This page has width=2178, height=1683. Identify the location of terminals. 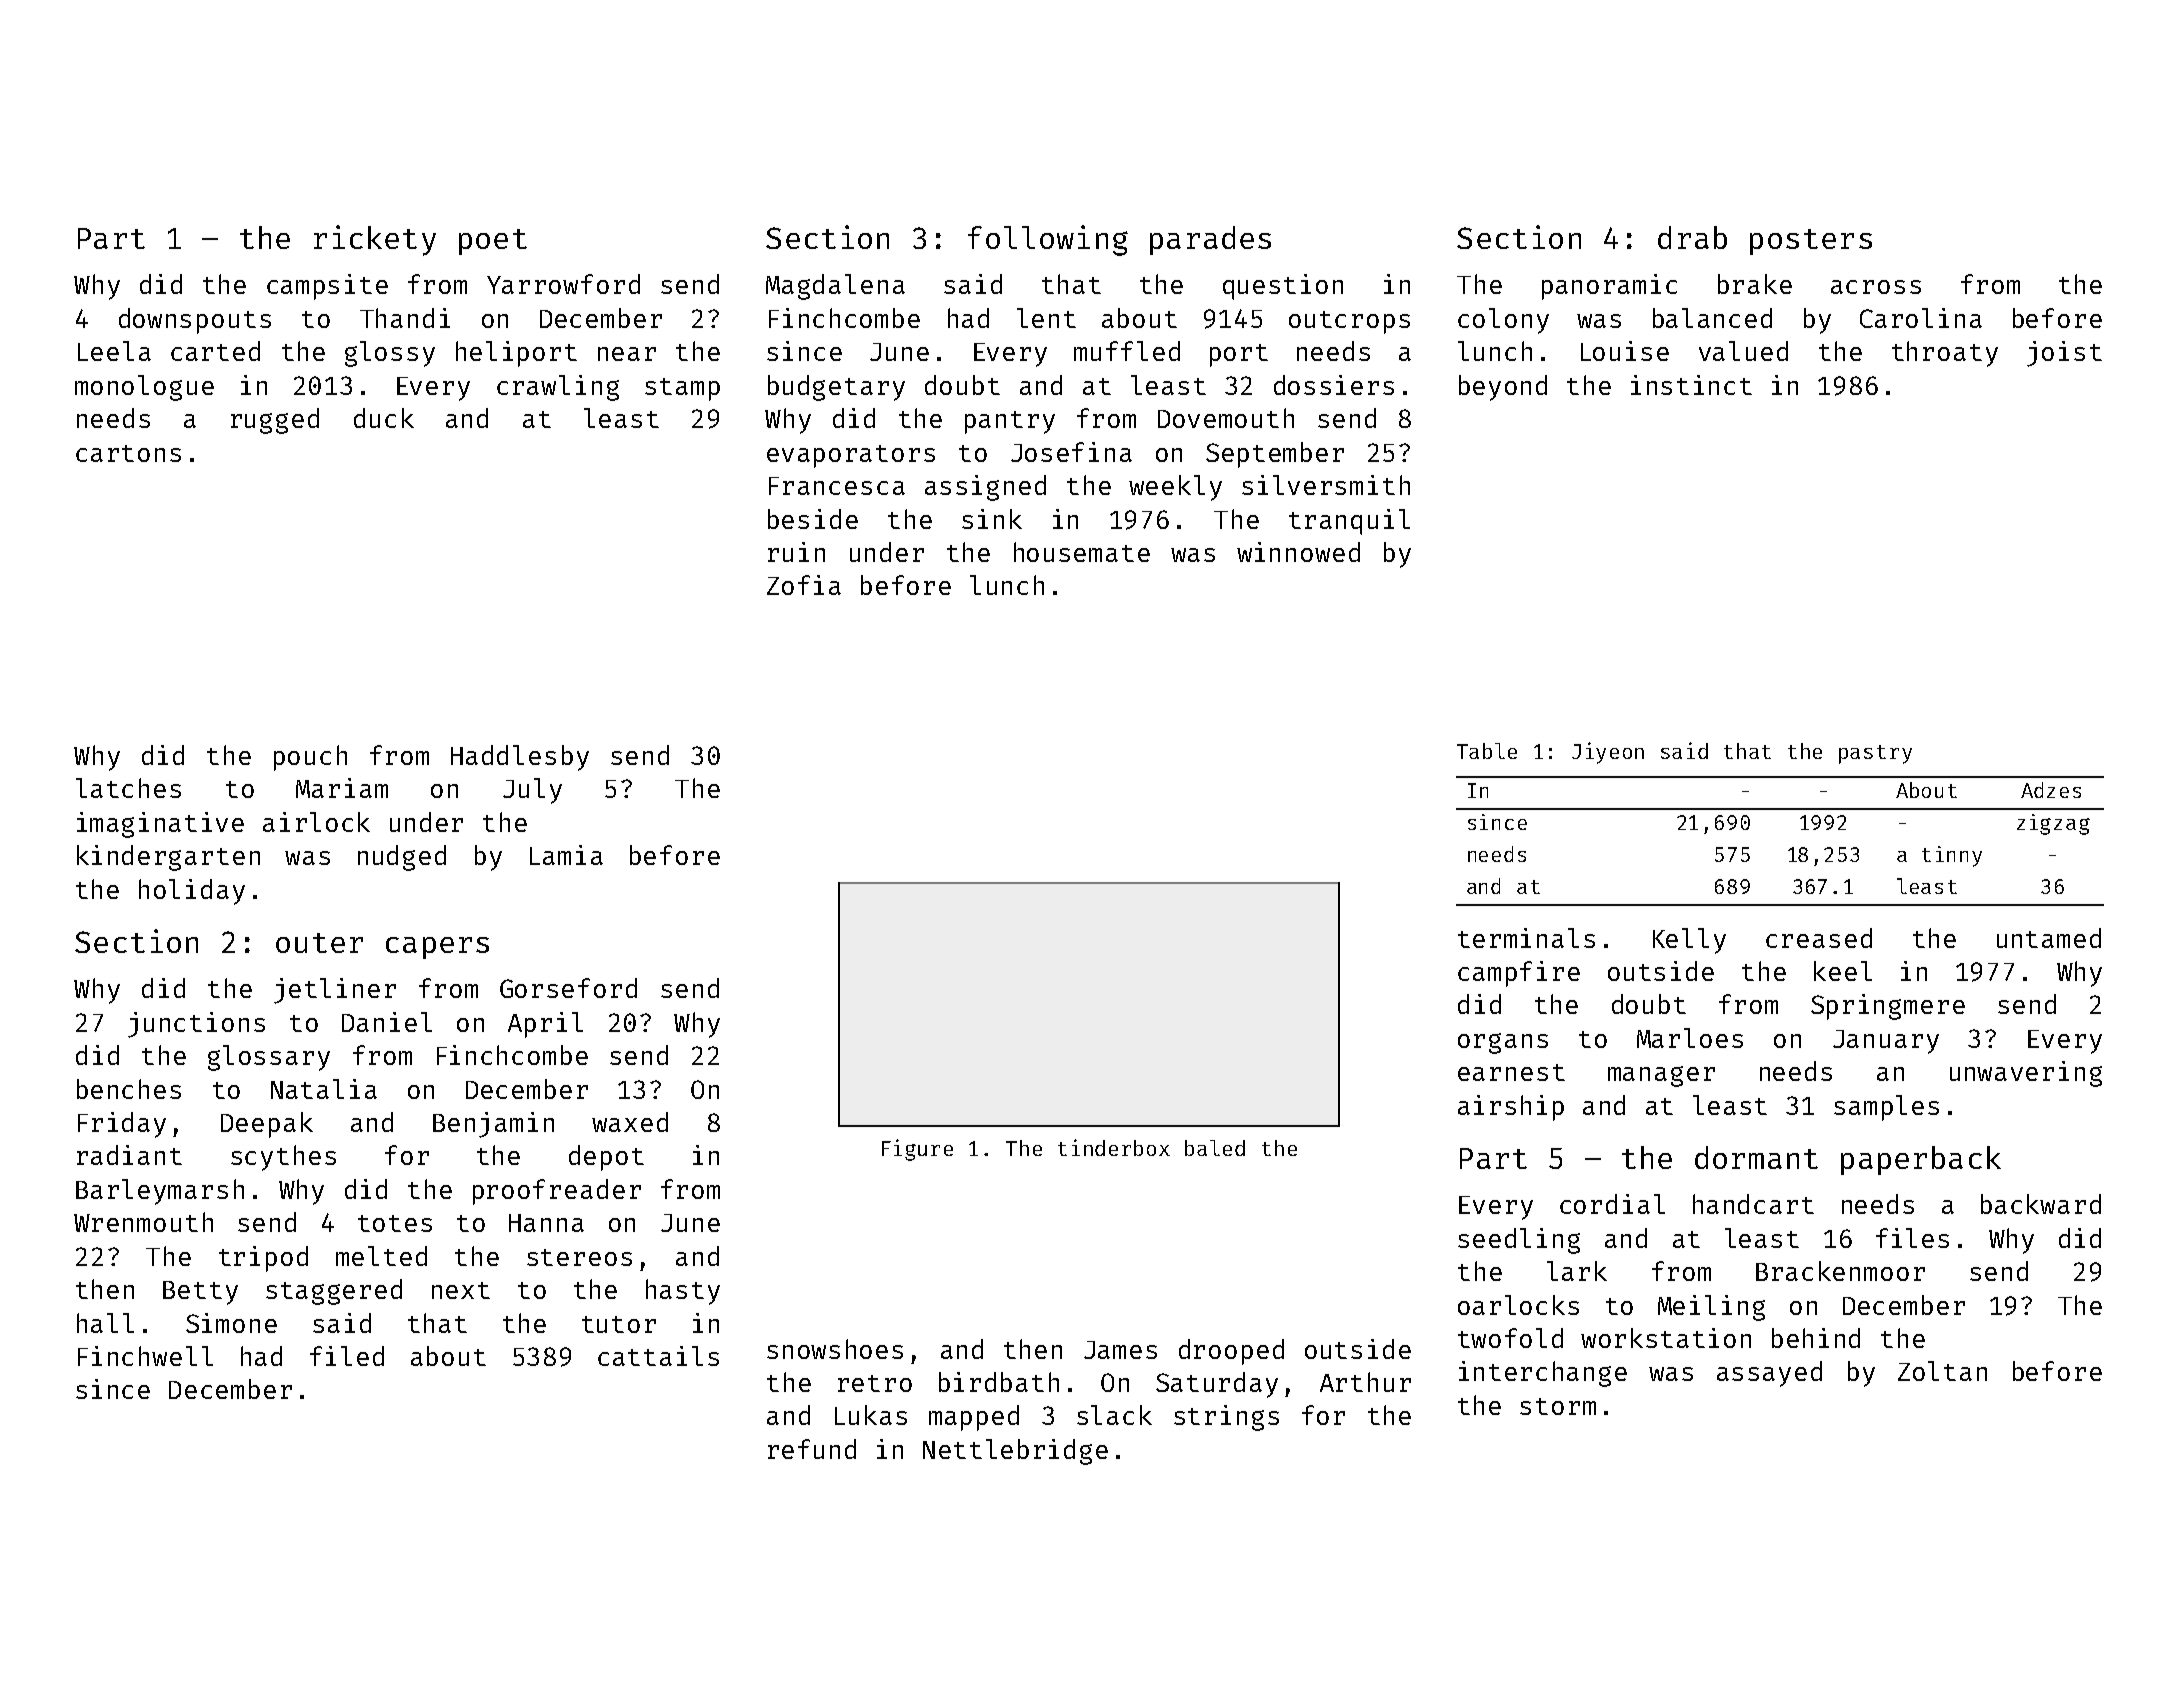
(1526, 938).
